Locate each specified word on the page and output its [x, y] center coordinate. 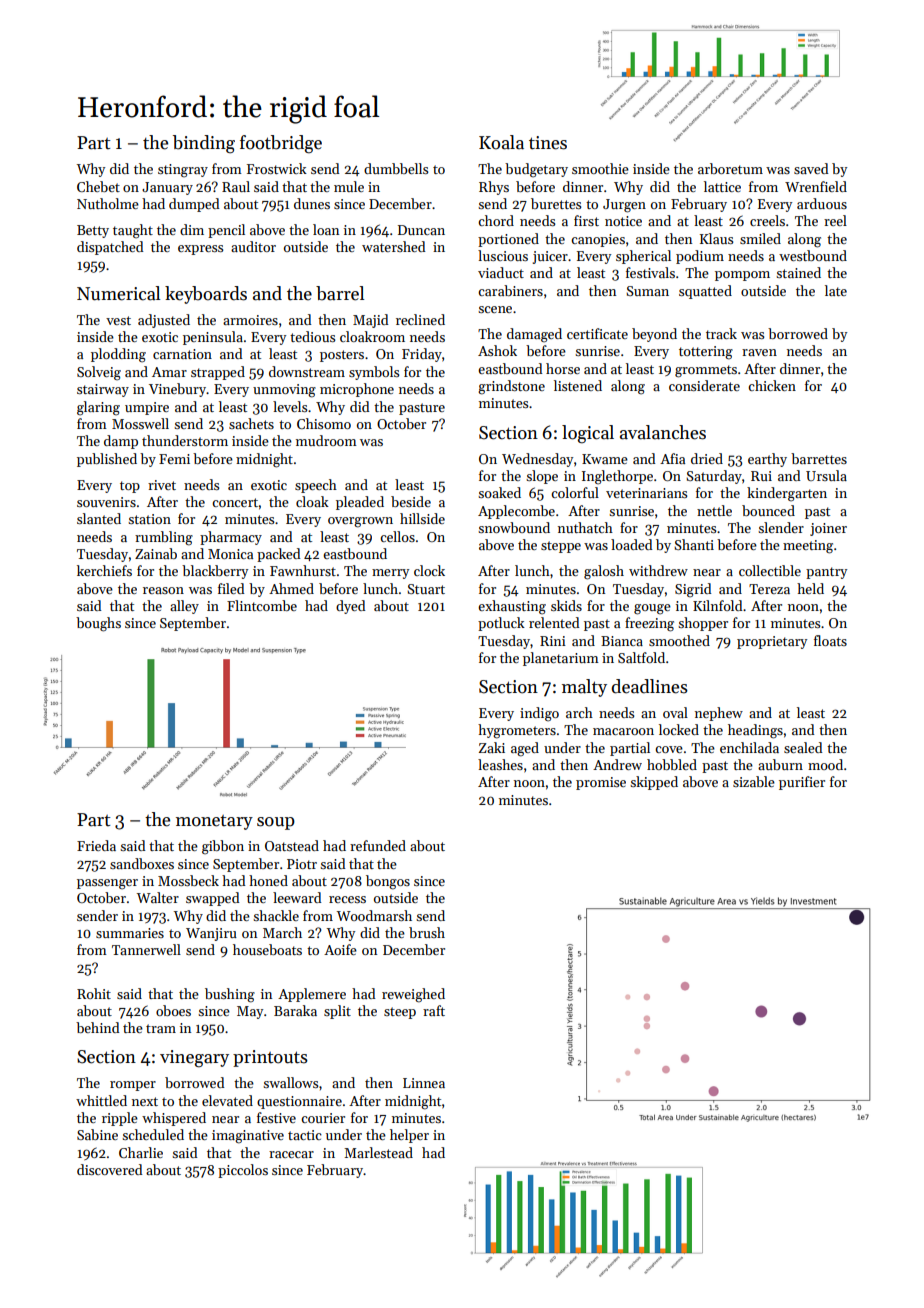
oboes [173, 1010]
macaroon [623, 731]
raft [434, 1010]
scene [495, 309]
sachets [251, 423]
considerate [704, 385]
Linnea [424, 1083]
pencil [226, 231]
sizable [754, 781]
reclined [420, 319]
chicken [772, 385]
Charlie [141, 1152]
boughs [98, 624]
